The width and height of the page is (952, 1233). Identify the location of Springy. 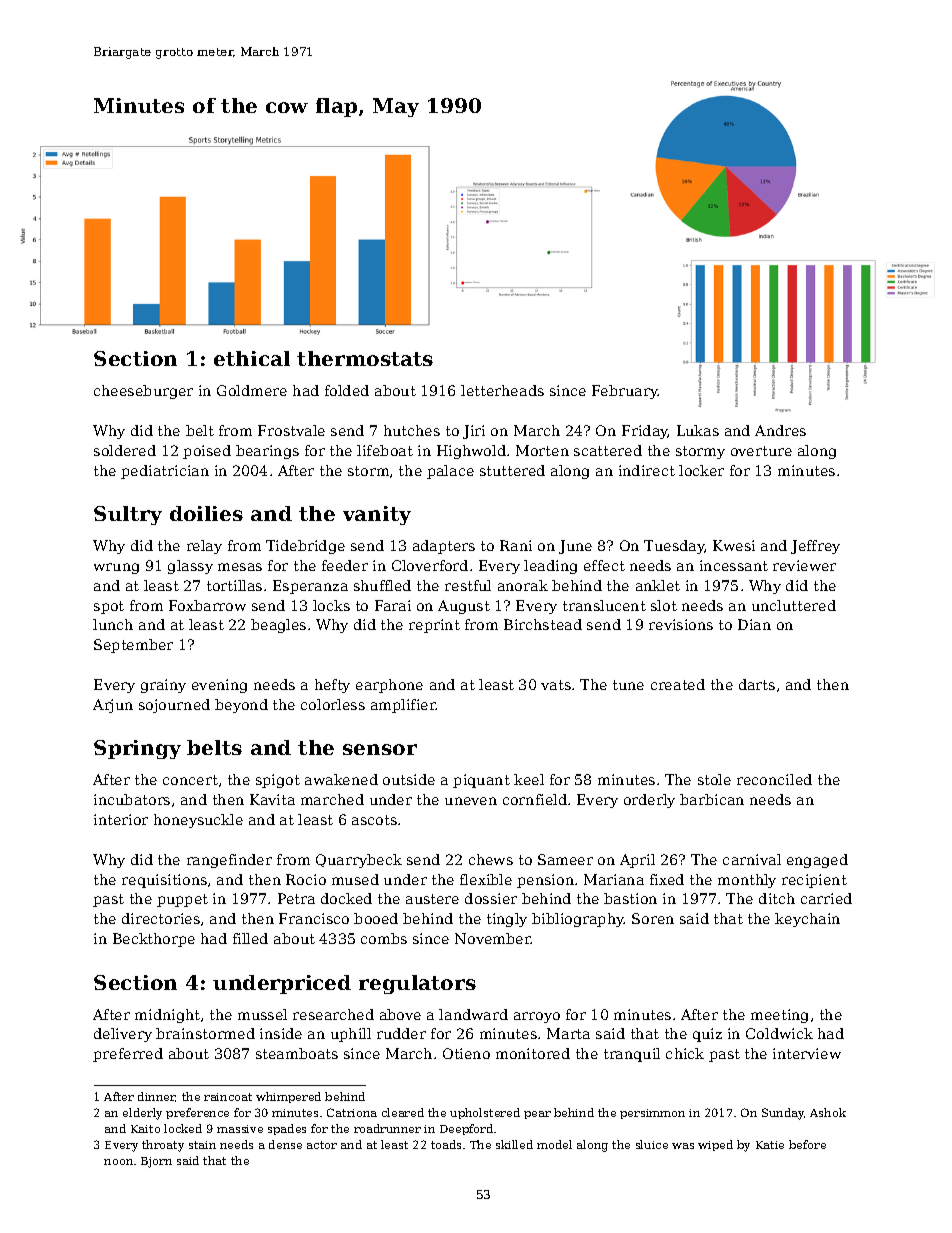
(137, 749).
